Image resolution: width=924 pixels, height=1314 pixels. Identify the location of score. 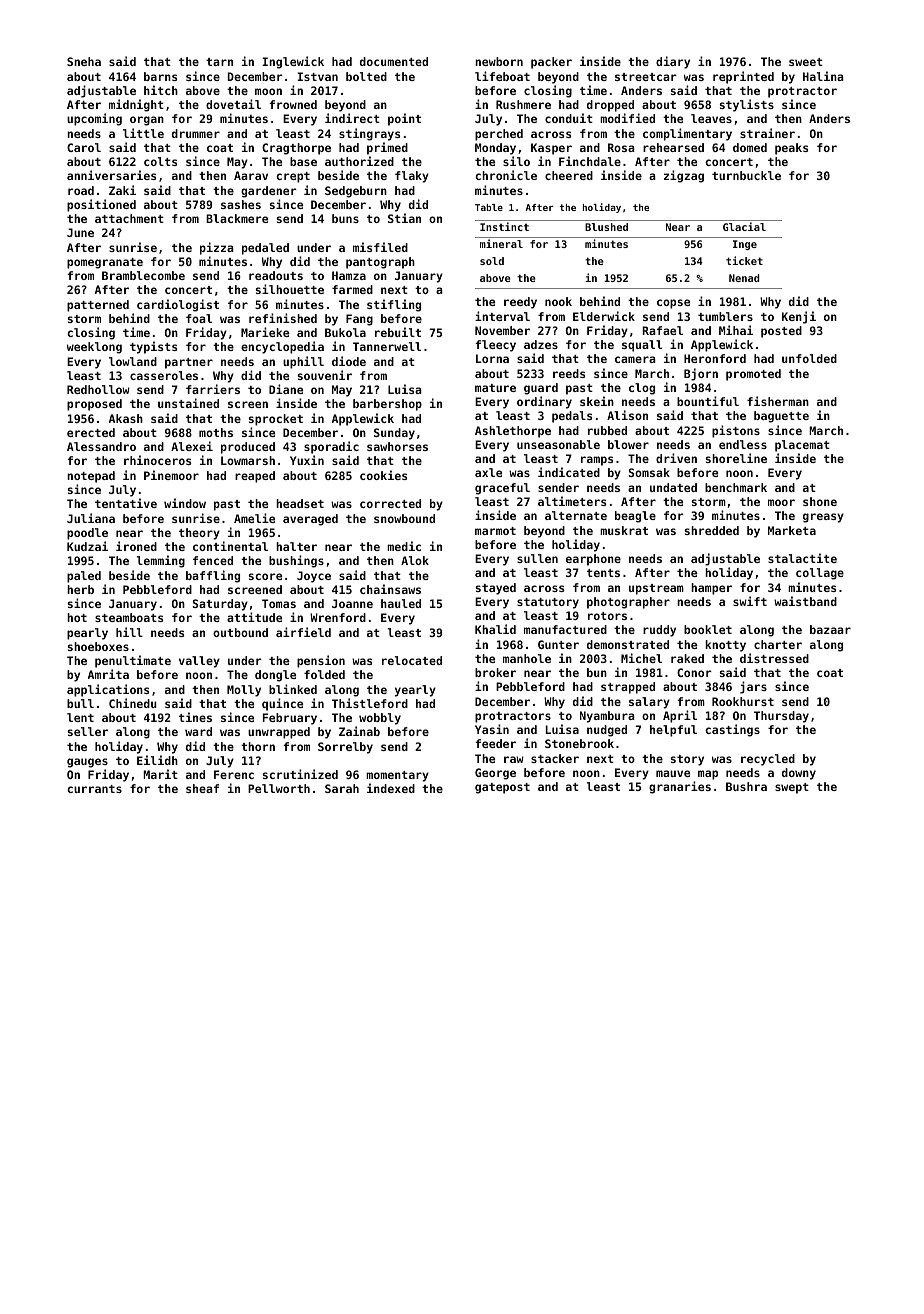
(265, 576).
